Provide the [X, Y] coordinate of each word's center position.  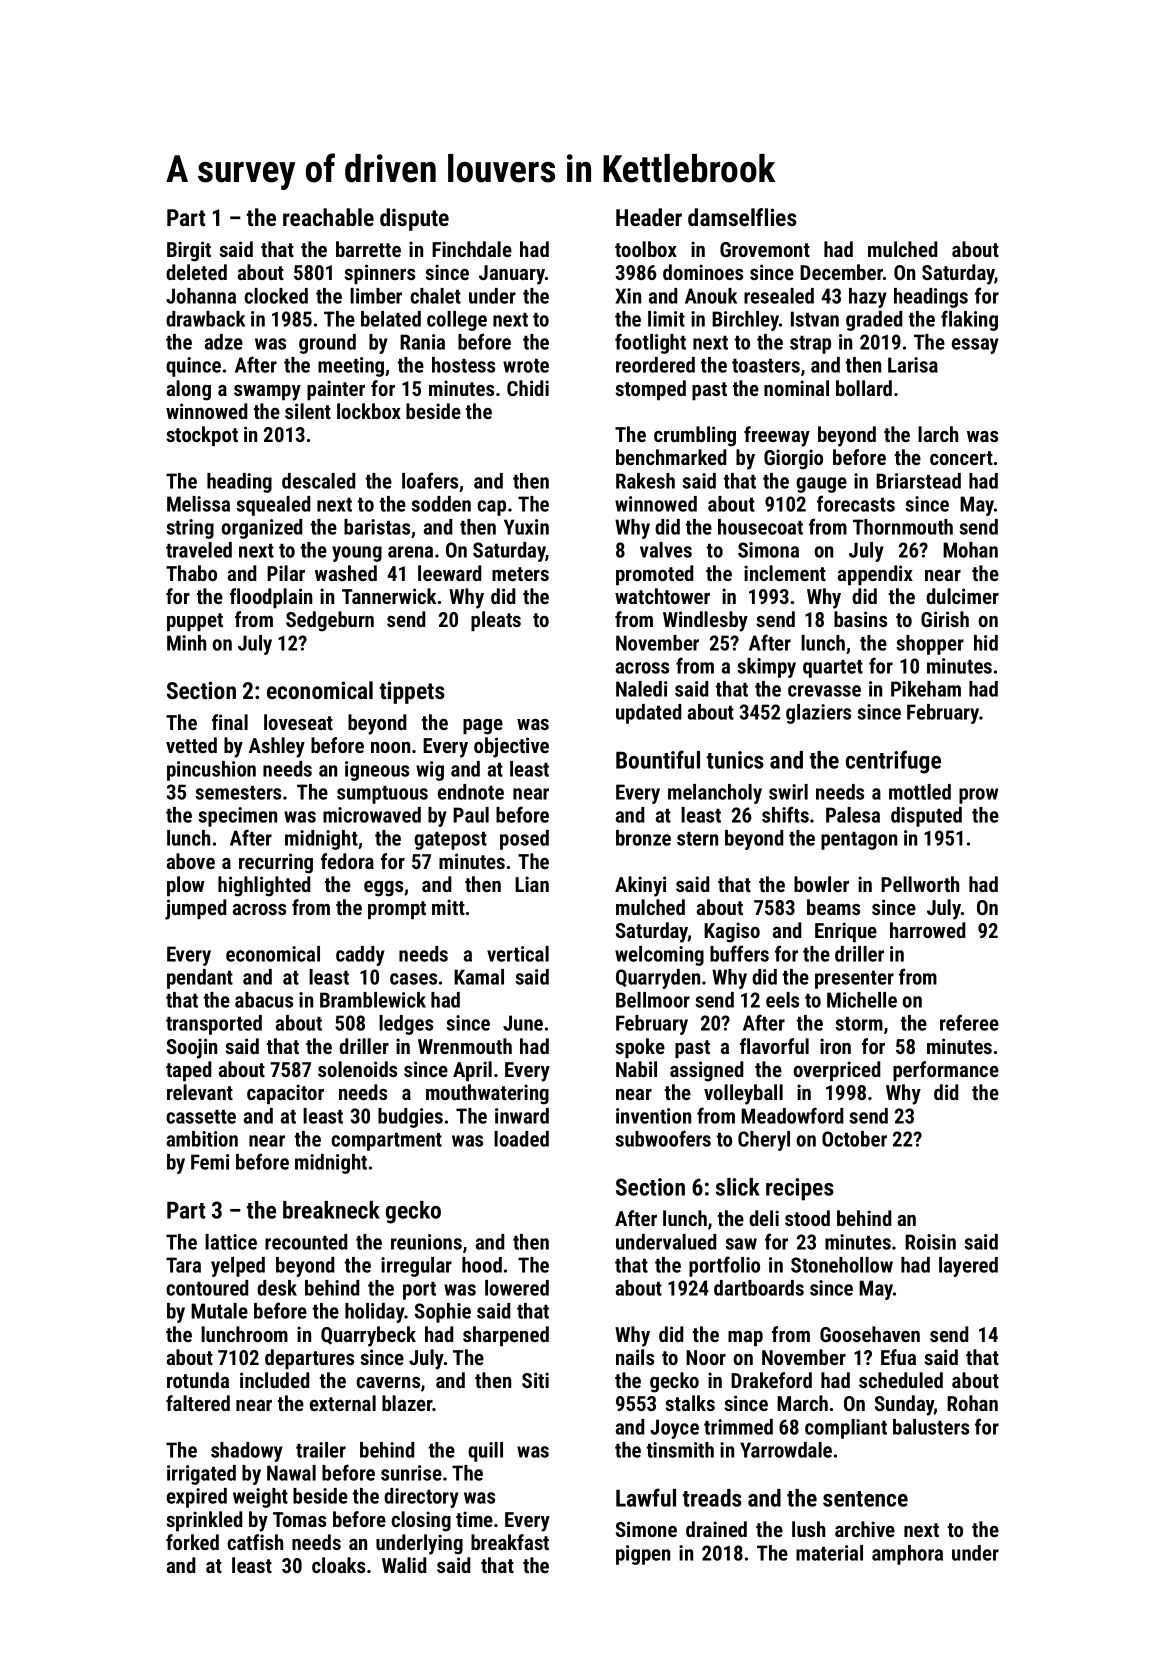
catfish [255, 1542]
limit [666, 319]
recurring [276, 863]
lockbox [369, 411]
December [841, 272]
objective [511, 747]
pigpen [643, 1555]
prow [978, 796]
